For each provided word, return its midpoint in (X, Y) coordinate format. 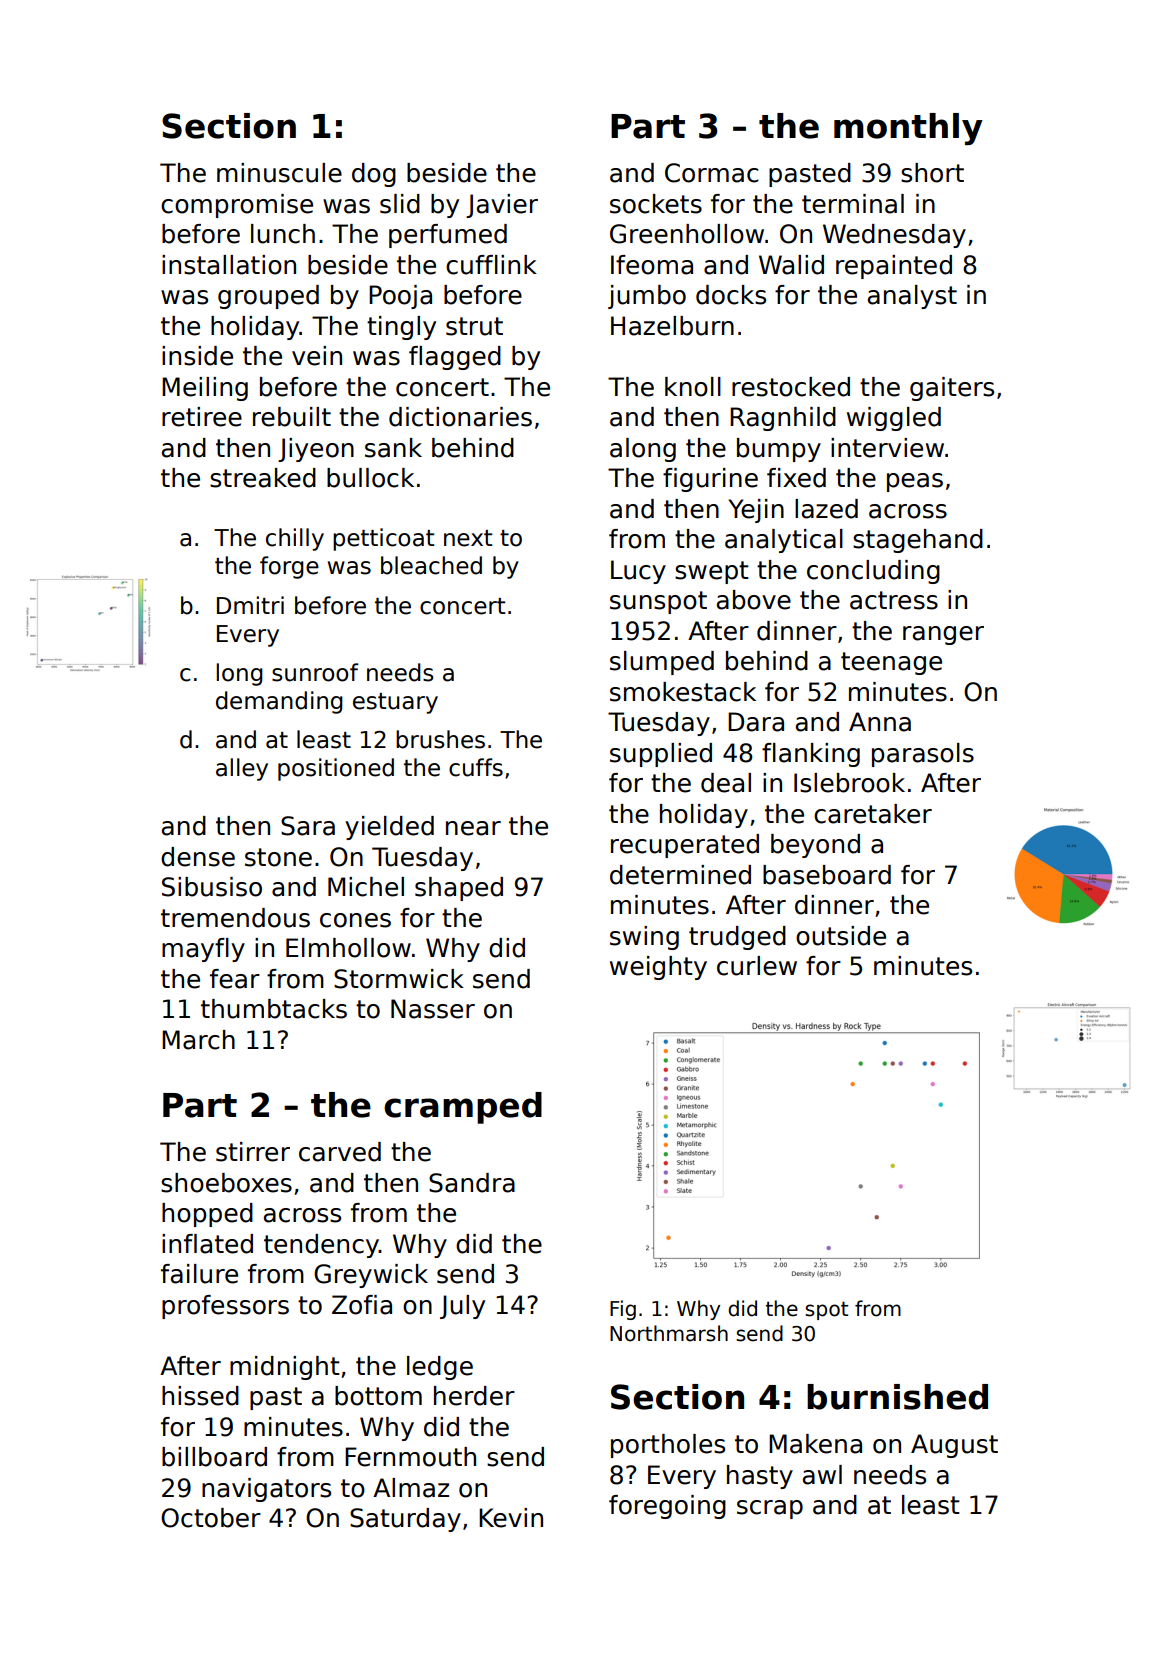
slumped (662, 663)
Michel (366, 887)
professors (225, 1307)
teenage (891, 663)
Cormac (712, 173)
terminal (853, 204)
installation (229, 265)
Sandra (472, 1183)
